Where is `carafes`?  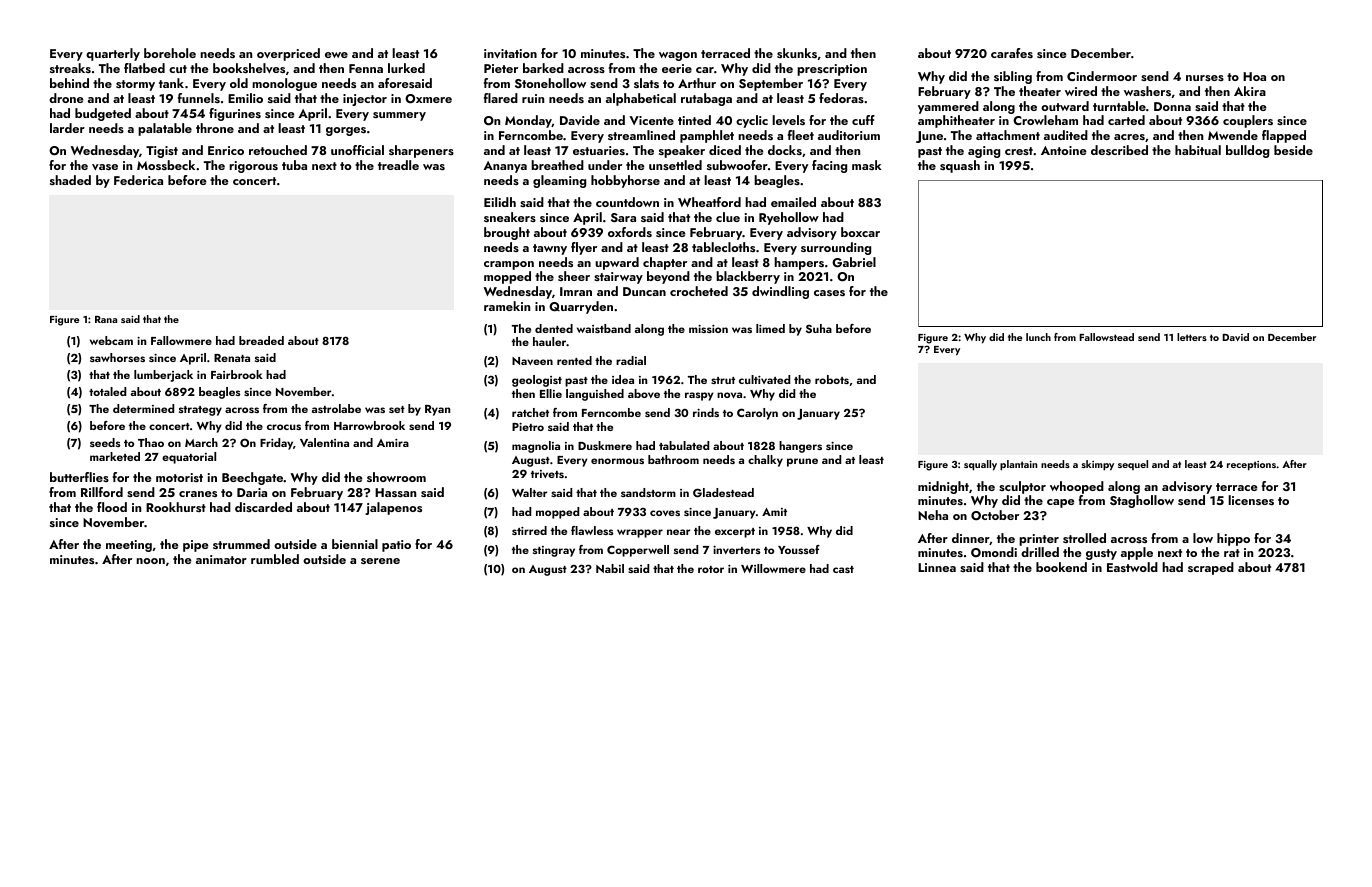 carafes is located at coordinates (1012, 53).
